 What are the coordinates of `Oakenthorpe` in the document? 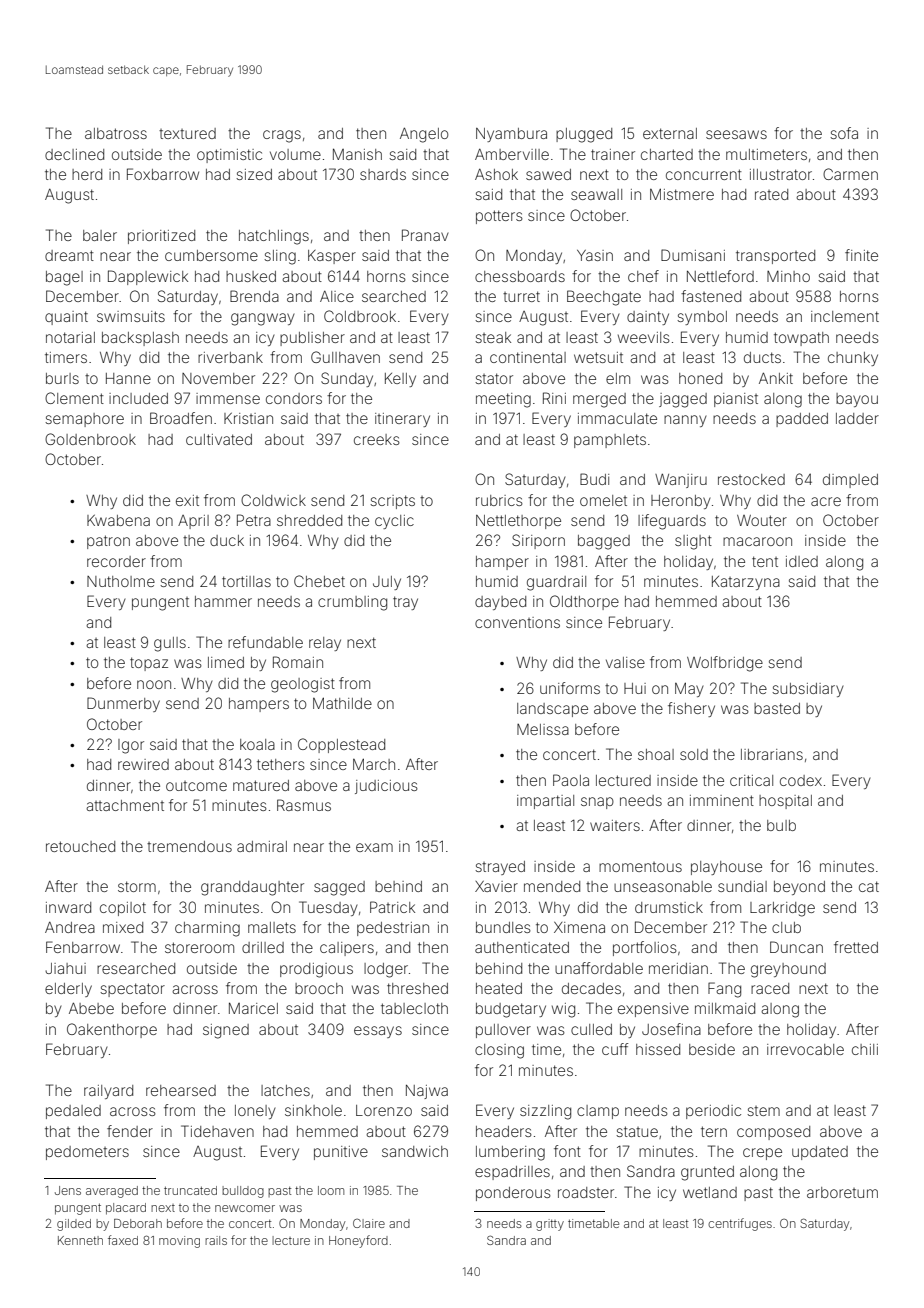 It's located at (112, 1030).
